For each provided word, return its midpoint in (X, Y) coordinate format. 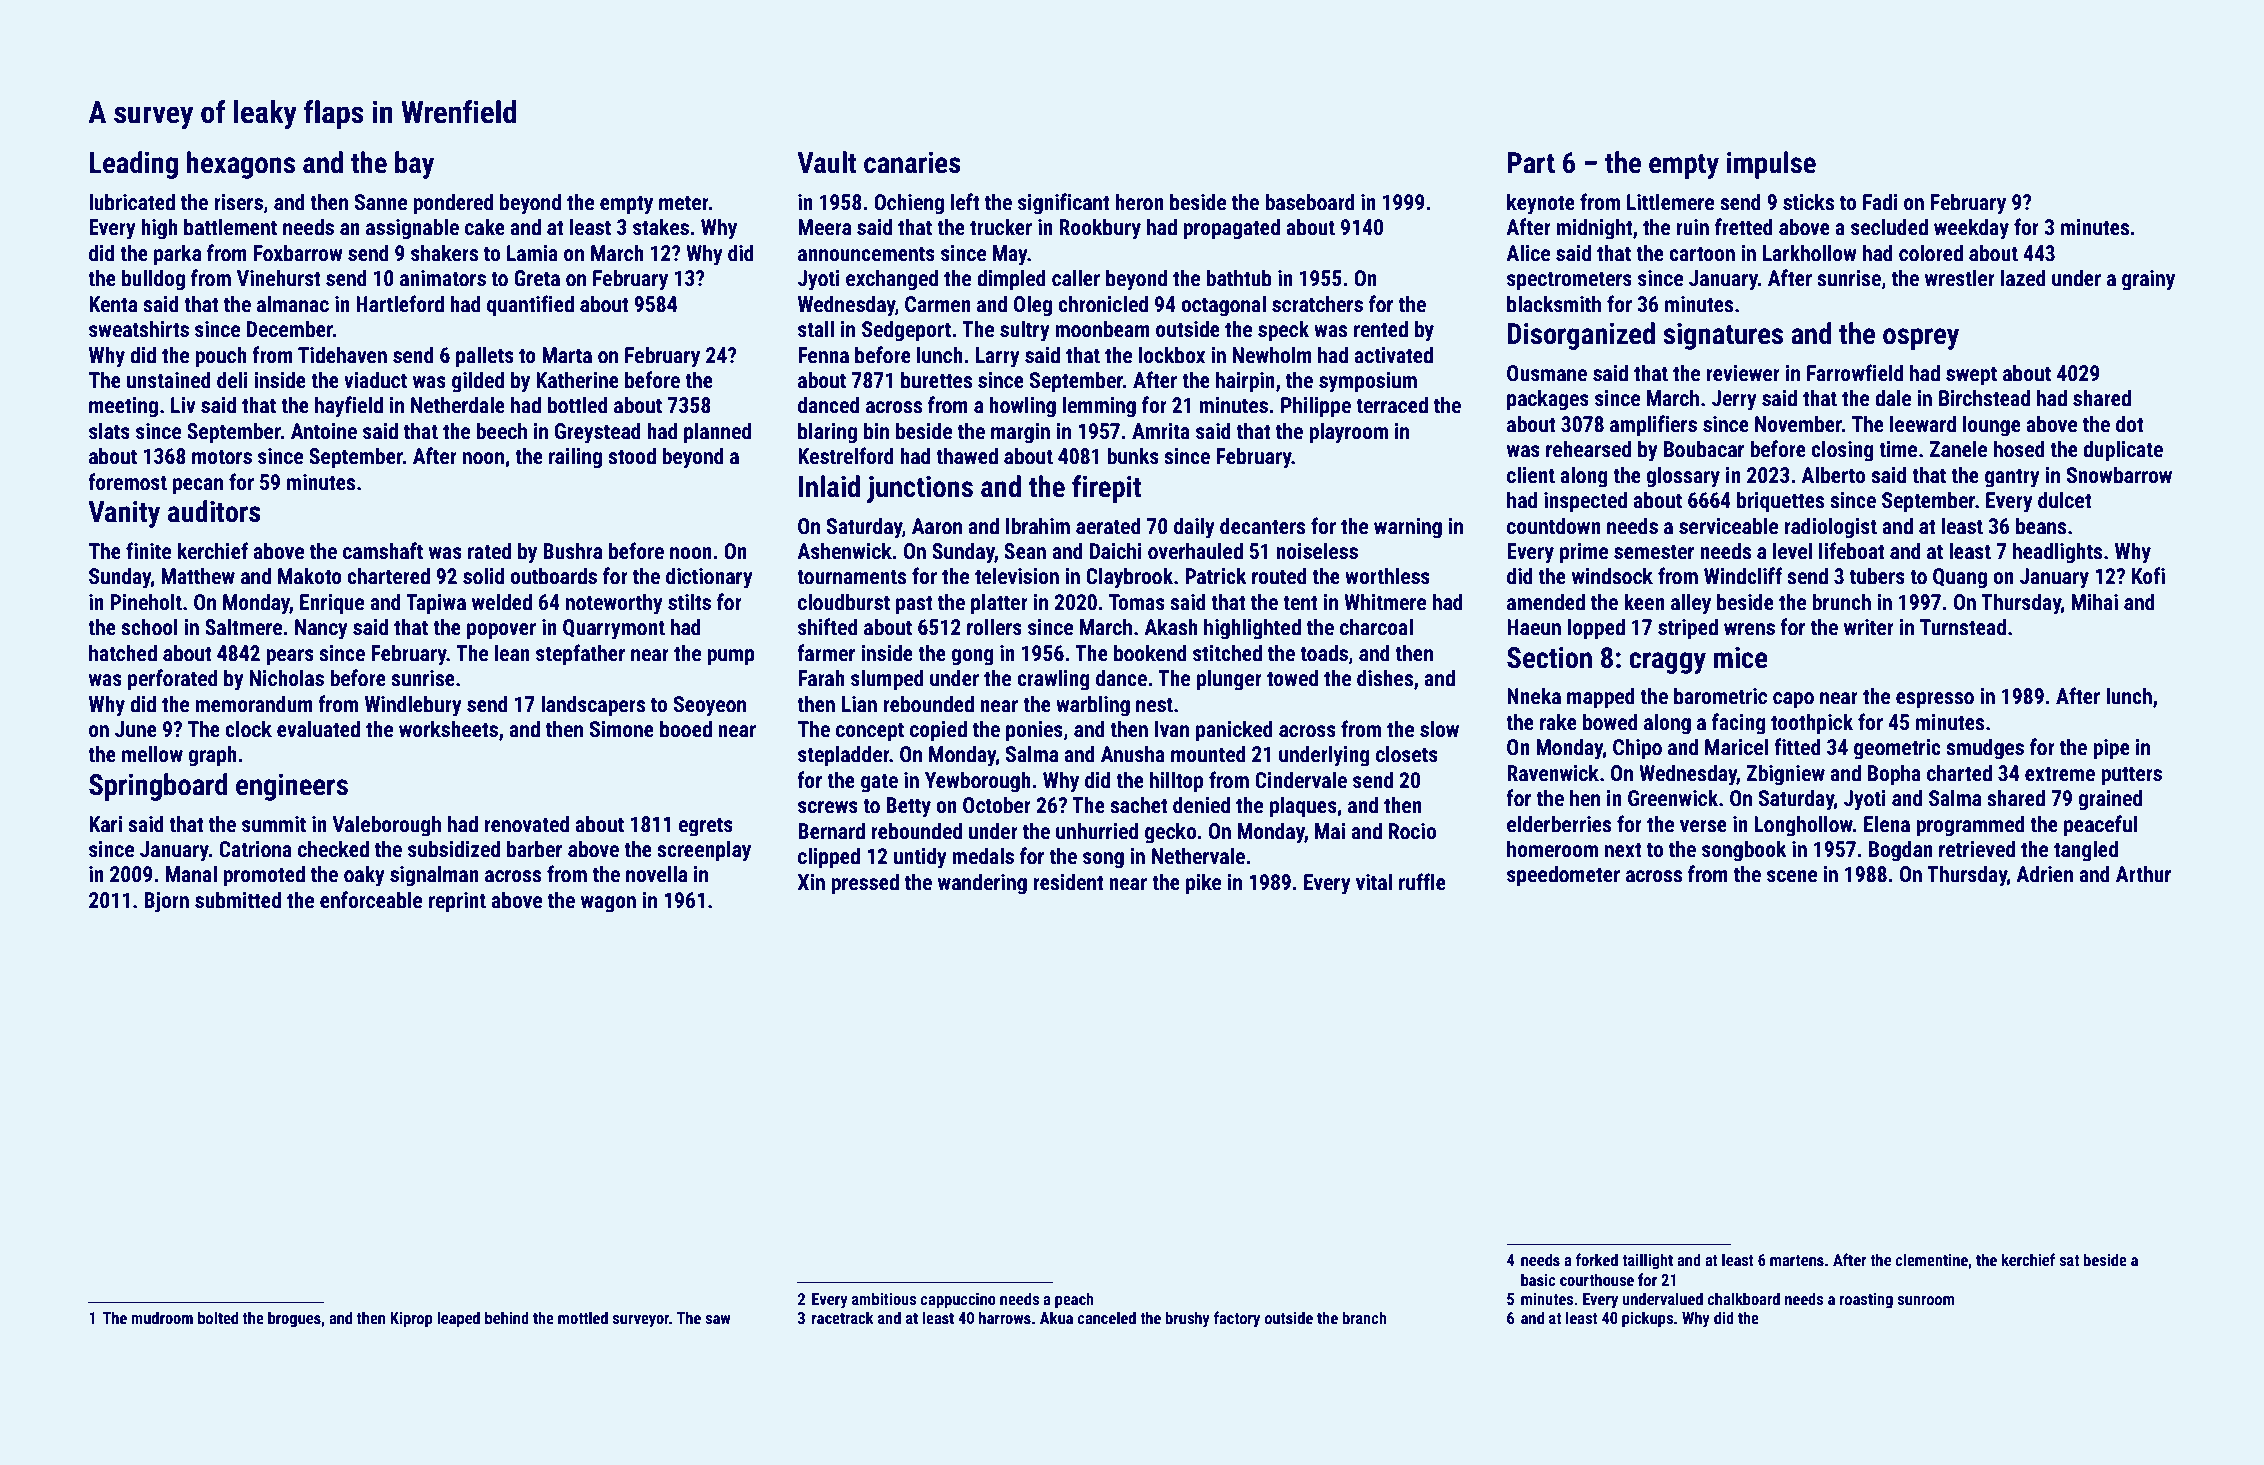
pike (1203, 884)
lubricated (132, 202)
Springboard (158, 787)
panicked (1234, 731)
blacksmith (1554, 304)
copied (938, 731)
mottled (583, 1317)
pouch (221, 357)
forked (1597, 1259)
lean (512, 653)
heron (1139, 201)
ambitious (884, 1298)
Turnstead (1963, 627)
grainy (2148, 280)
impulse (1771, 165)
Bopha (1894, 775)
